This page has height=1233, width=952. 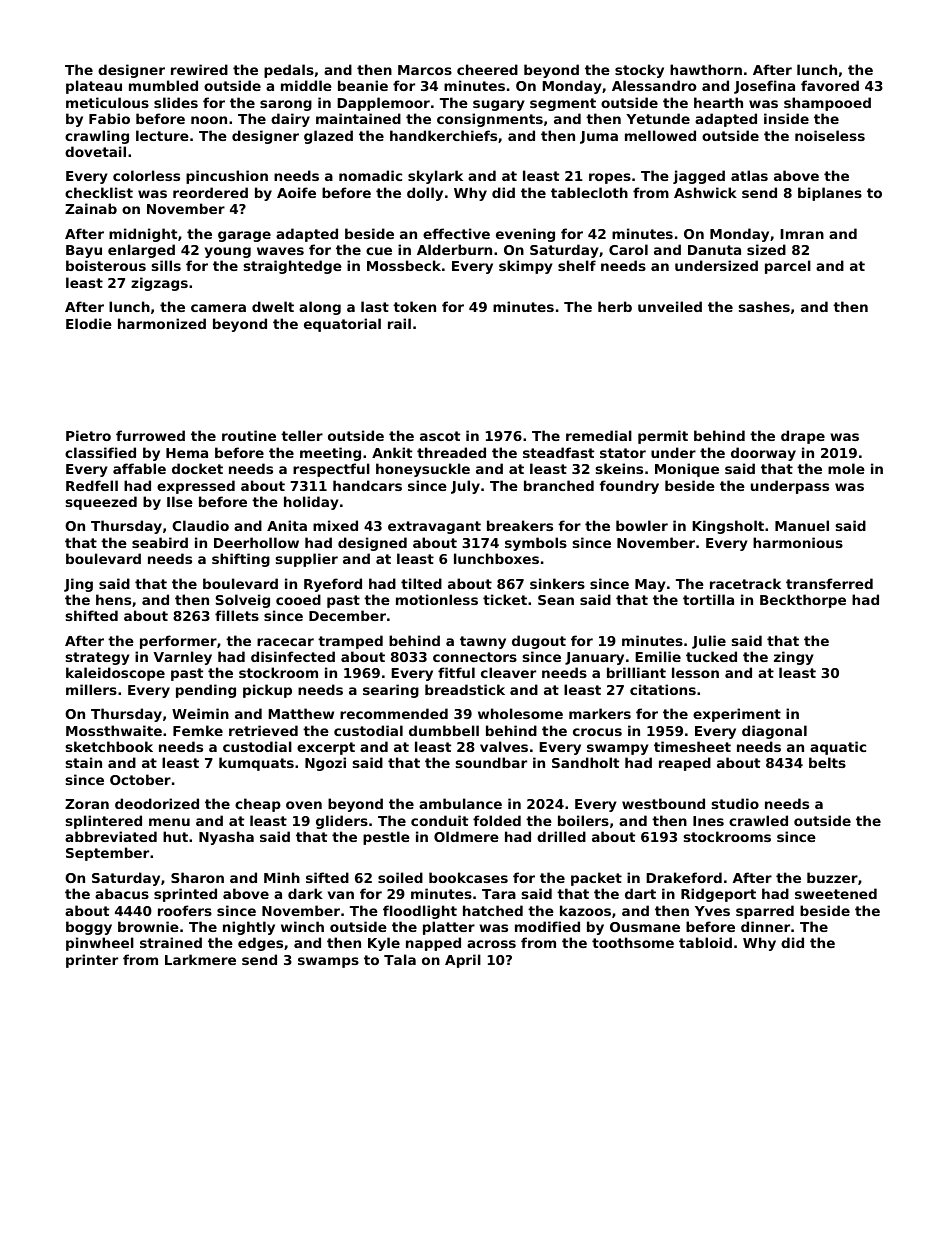 I want to click on Pietro, so click(x=88, y=435).
